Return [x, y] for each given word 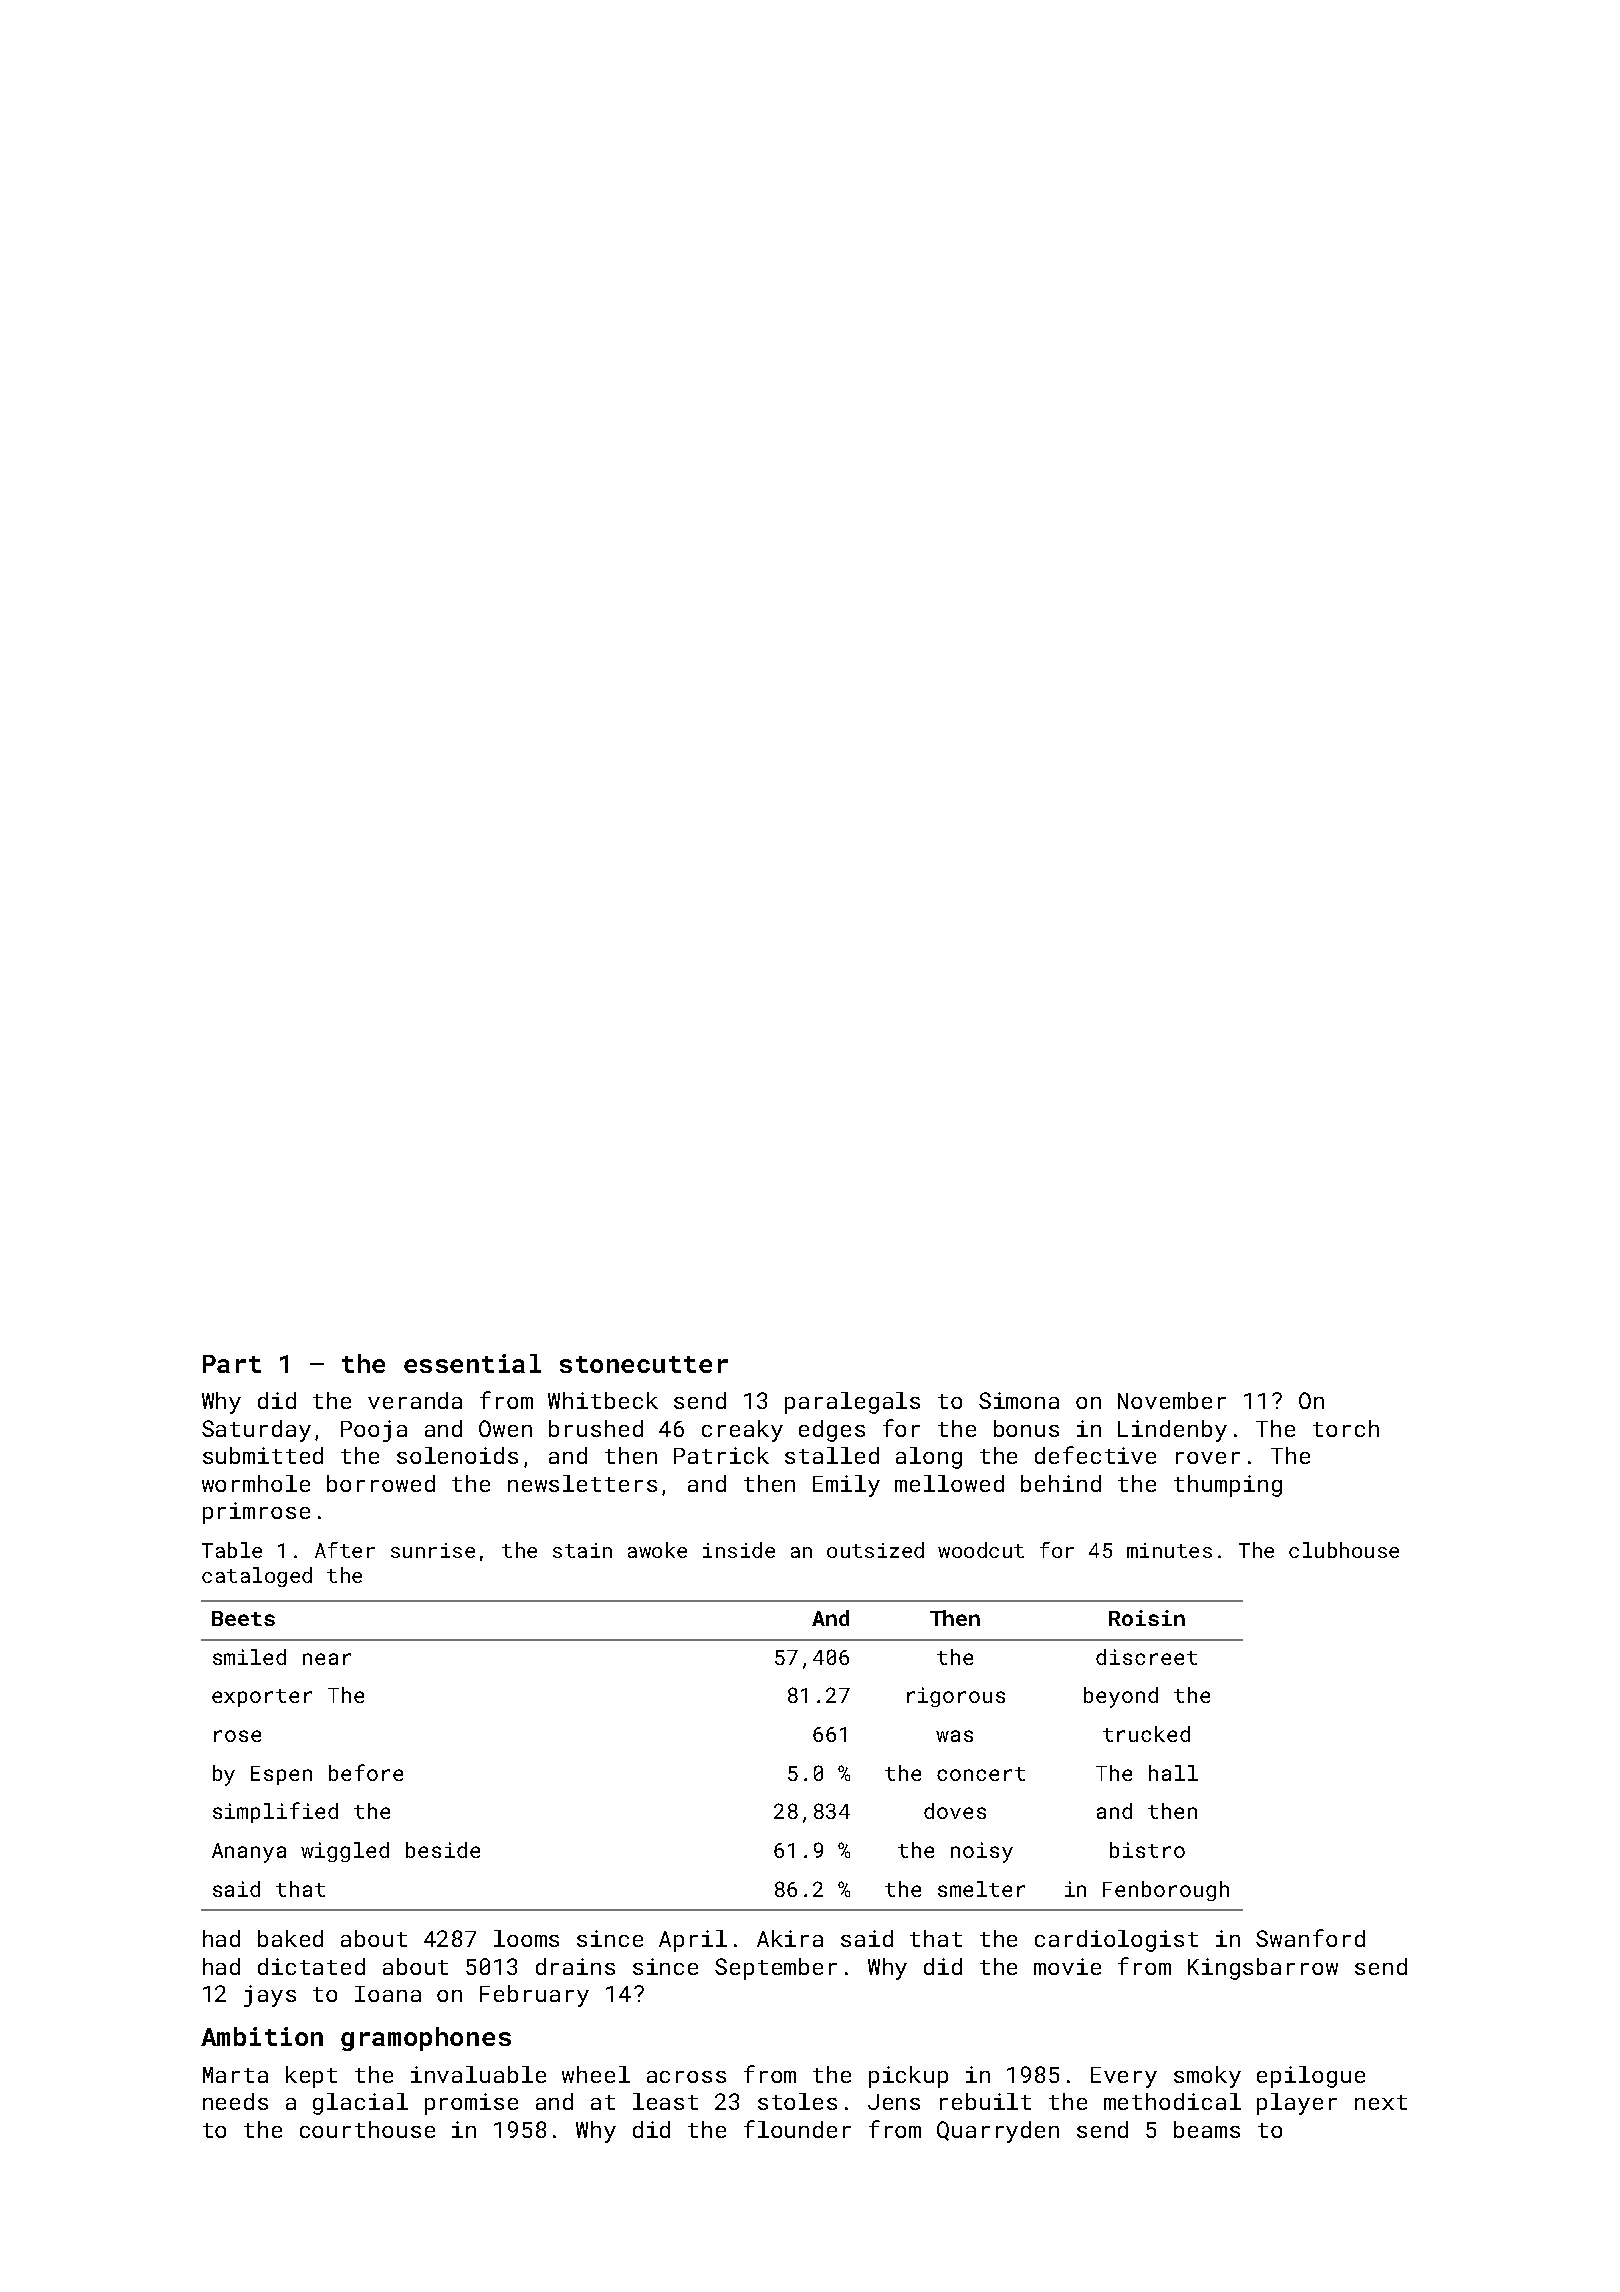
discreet [1146, 1657]
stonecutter [644, 1364]
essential [472, 1363]
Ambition [262, 2036]
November [1172, 1400]
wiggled [345, 1852]
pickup [908, 2077]
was [954, 1736]
